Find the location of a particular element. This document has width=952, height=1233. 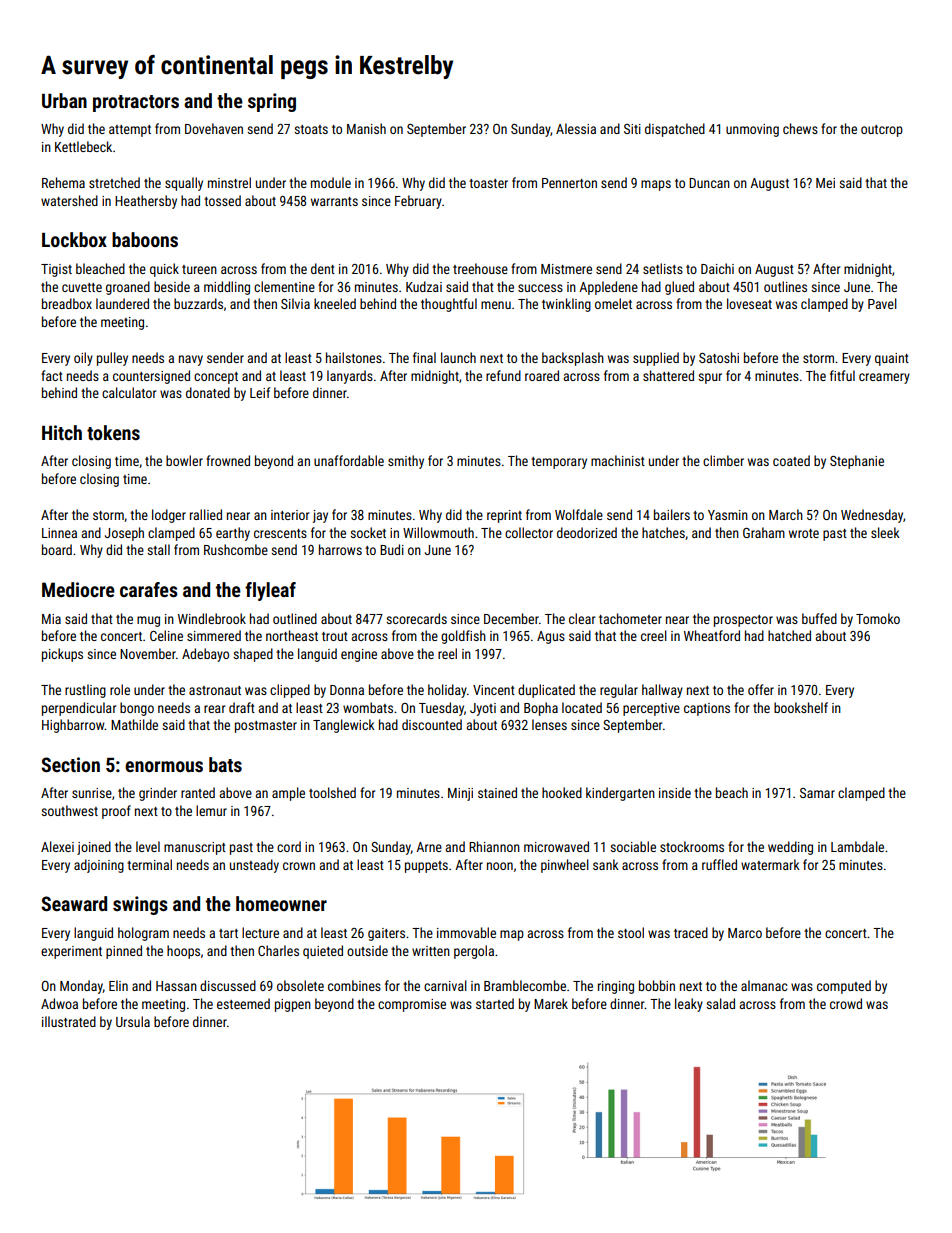

setlists is located at coordinates (663, 268).
